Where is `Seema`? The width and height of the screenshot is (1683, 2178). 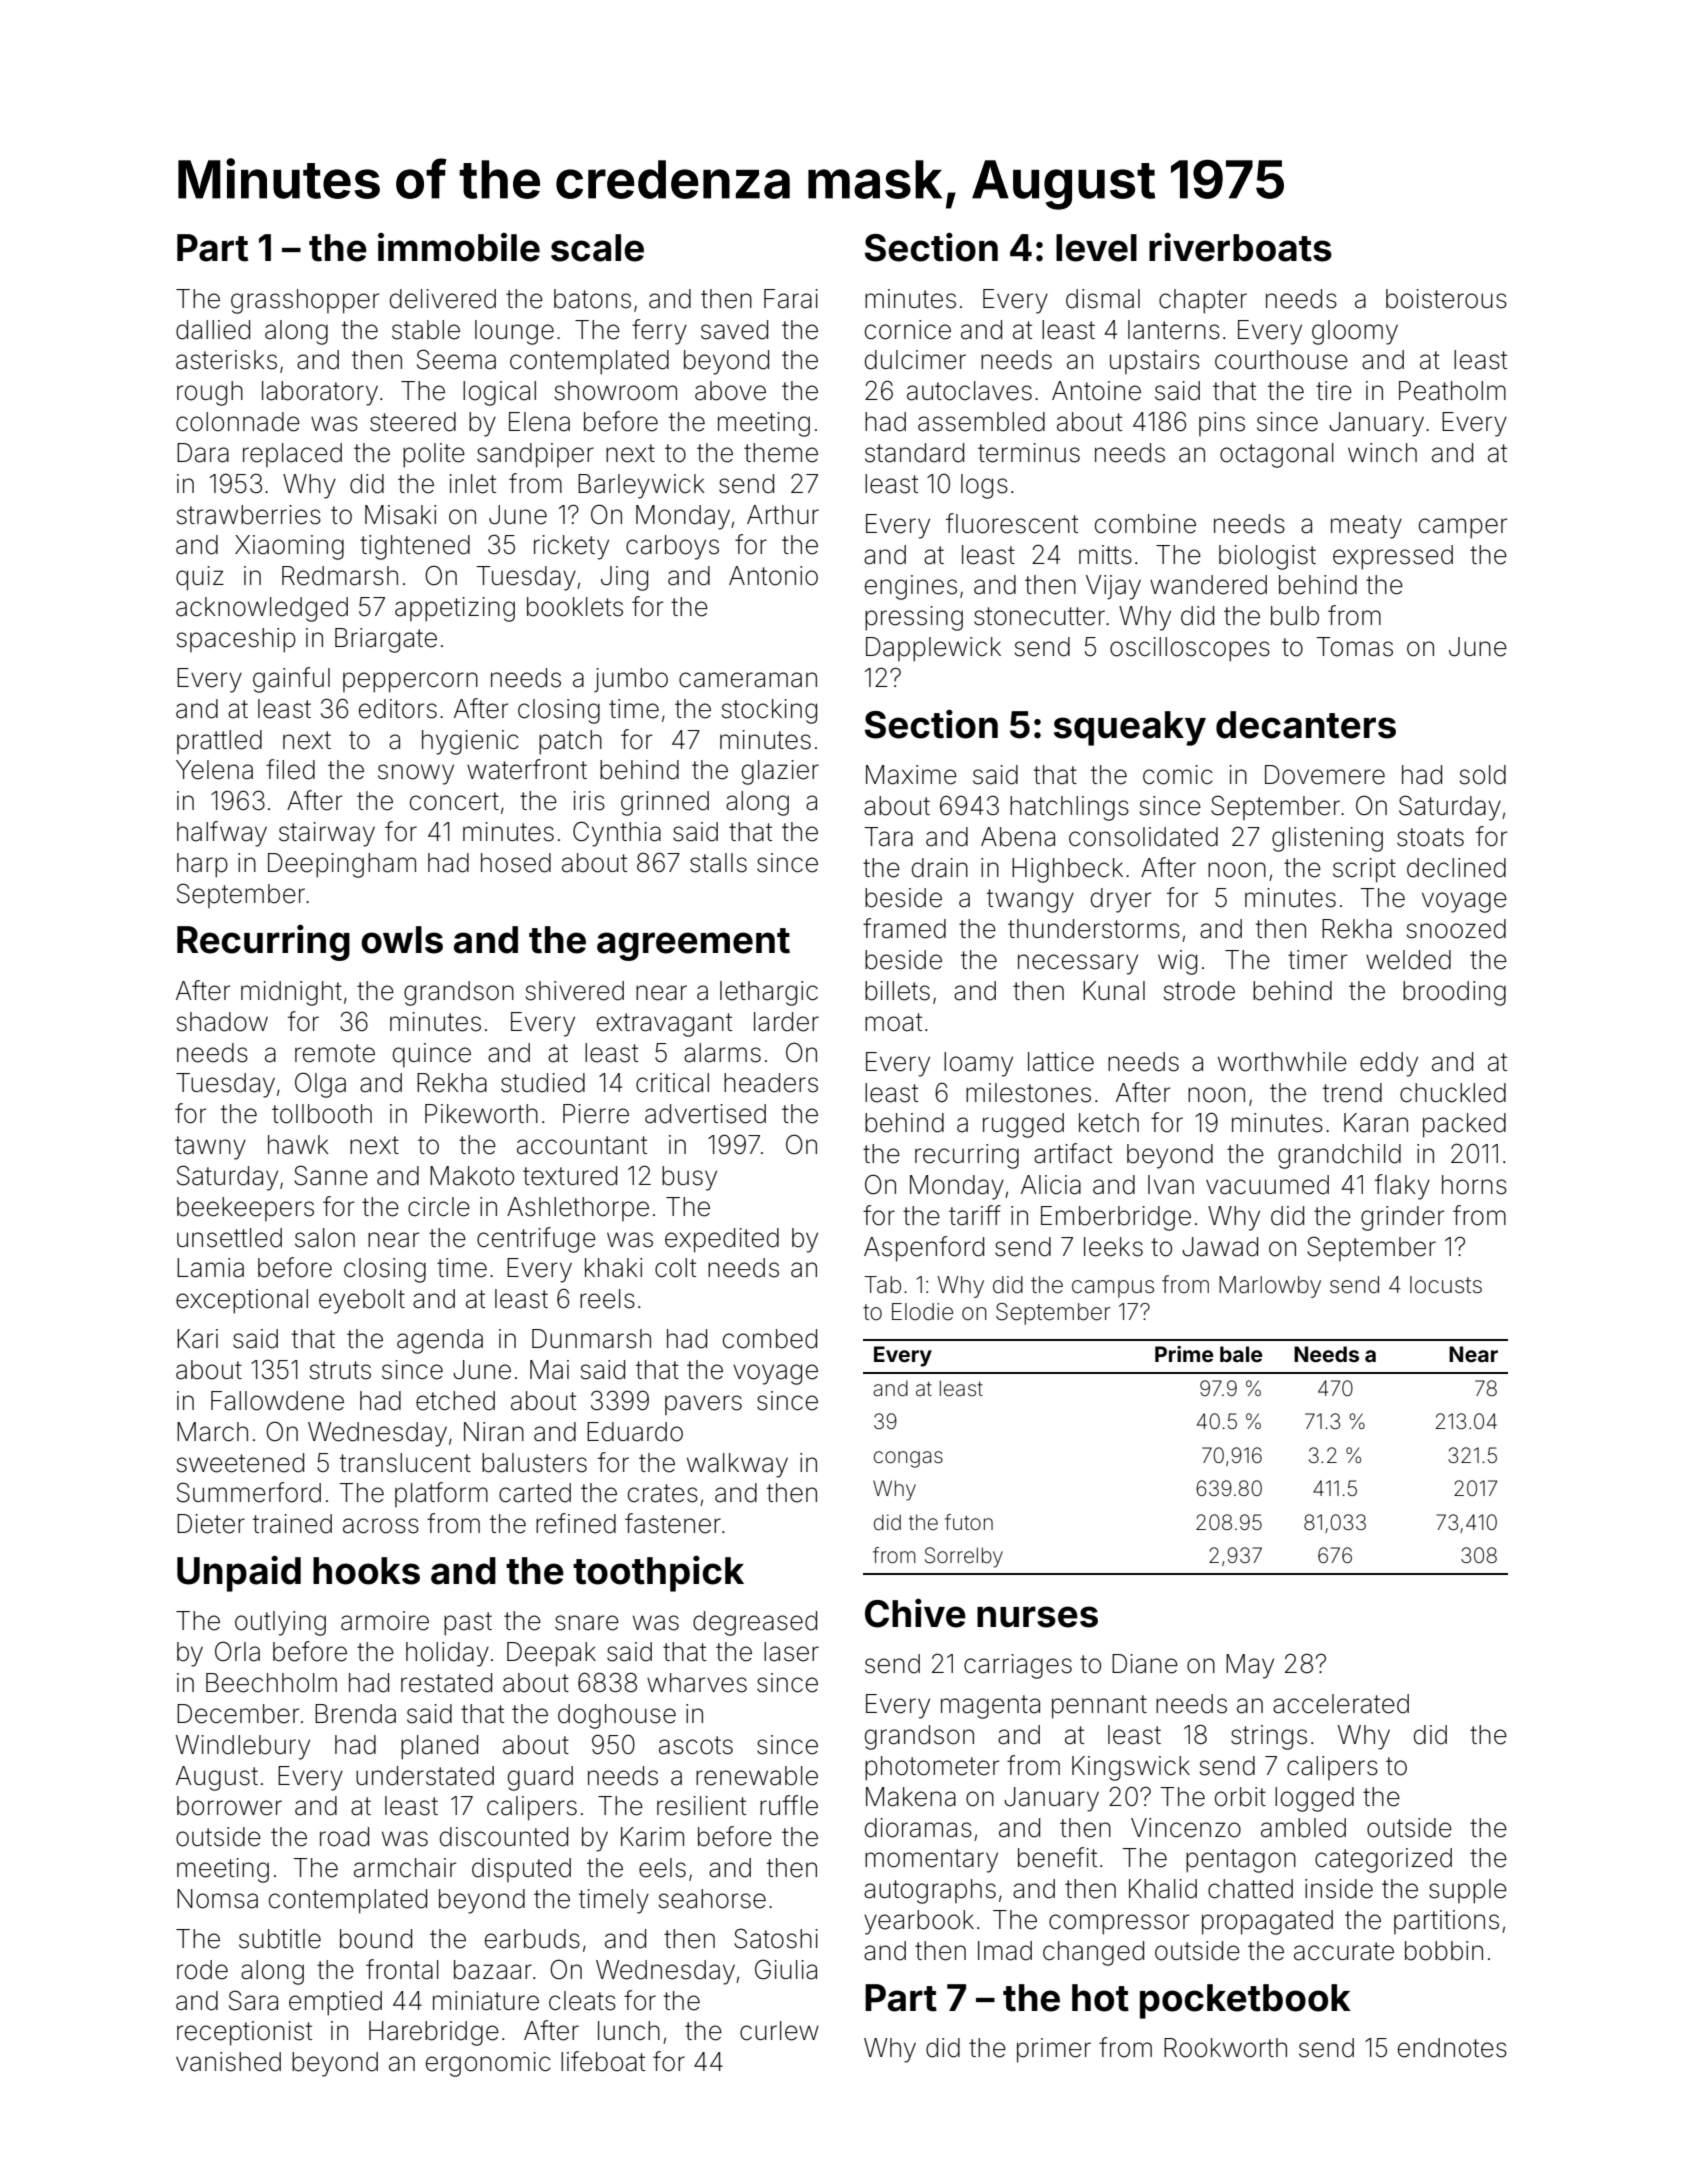 Seema is located at coordinates (456, 359).
